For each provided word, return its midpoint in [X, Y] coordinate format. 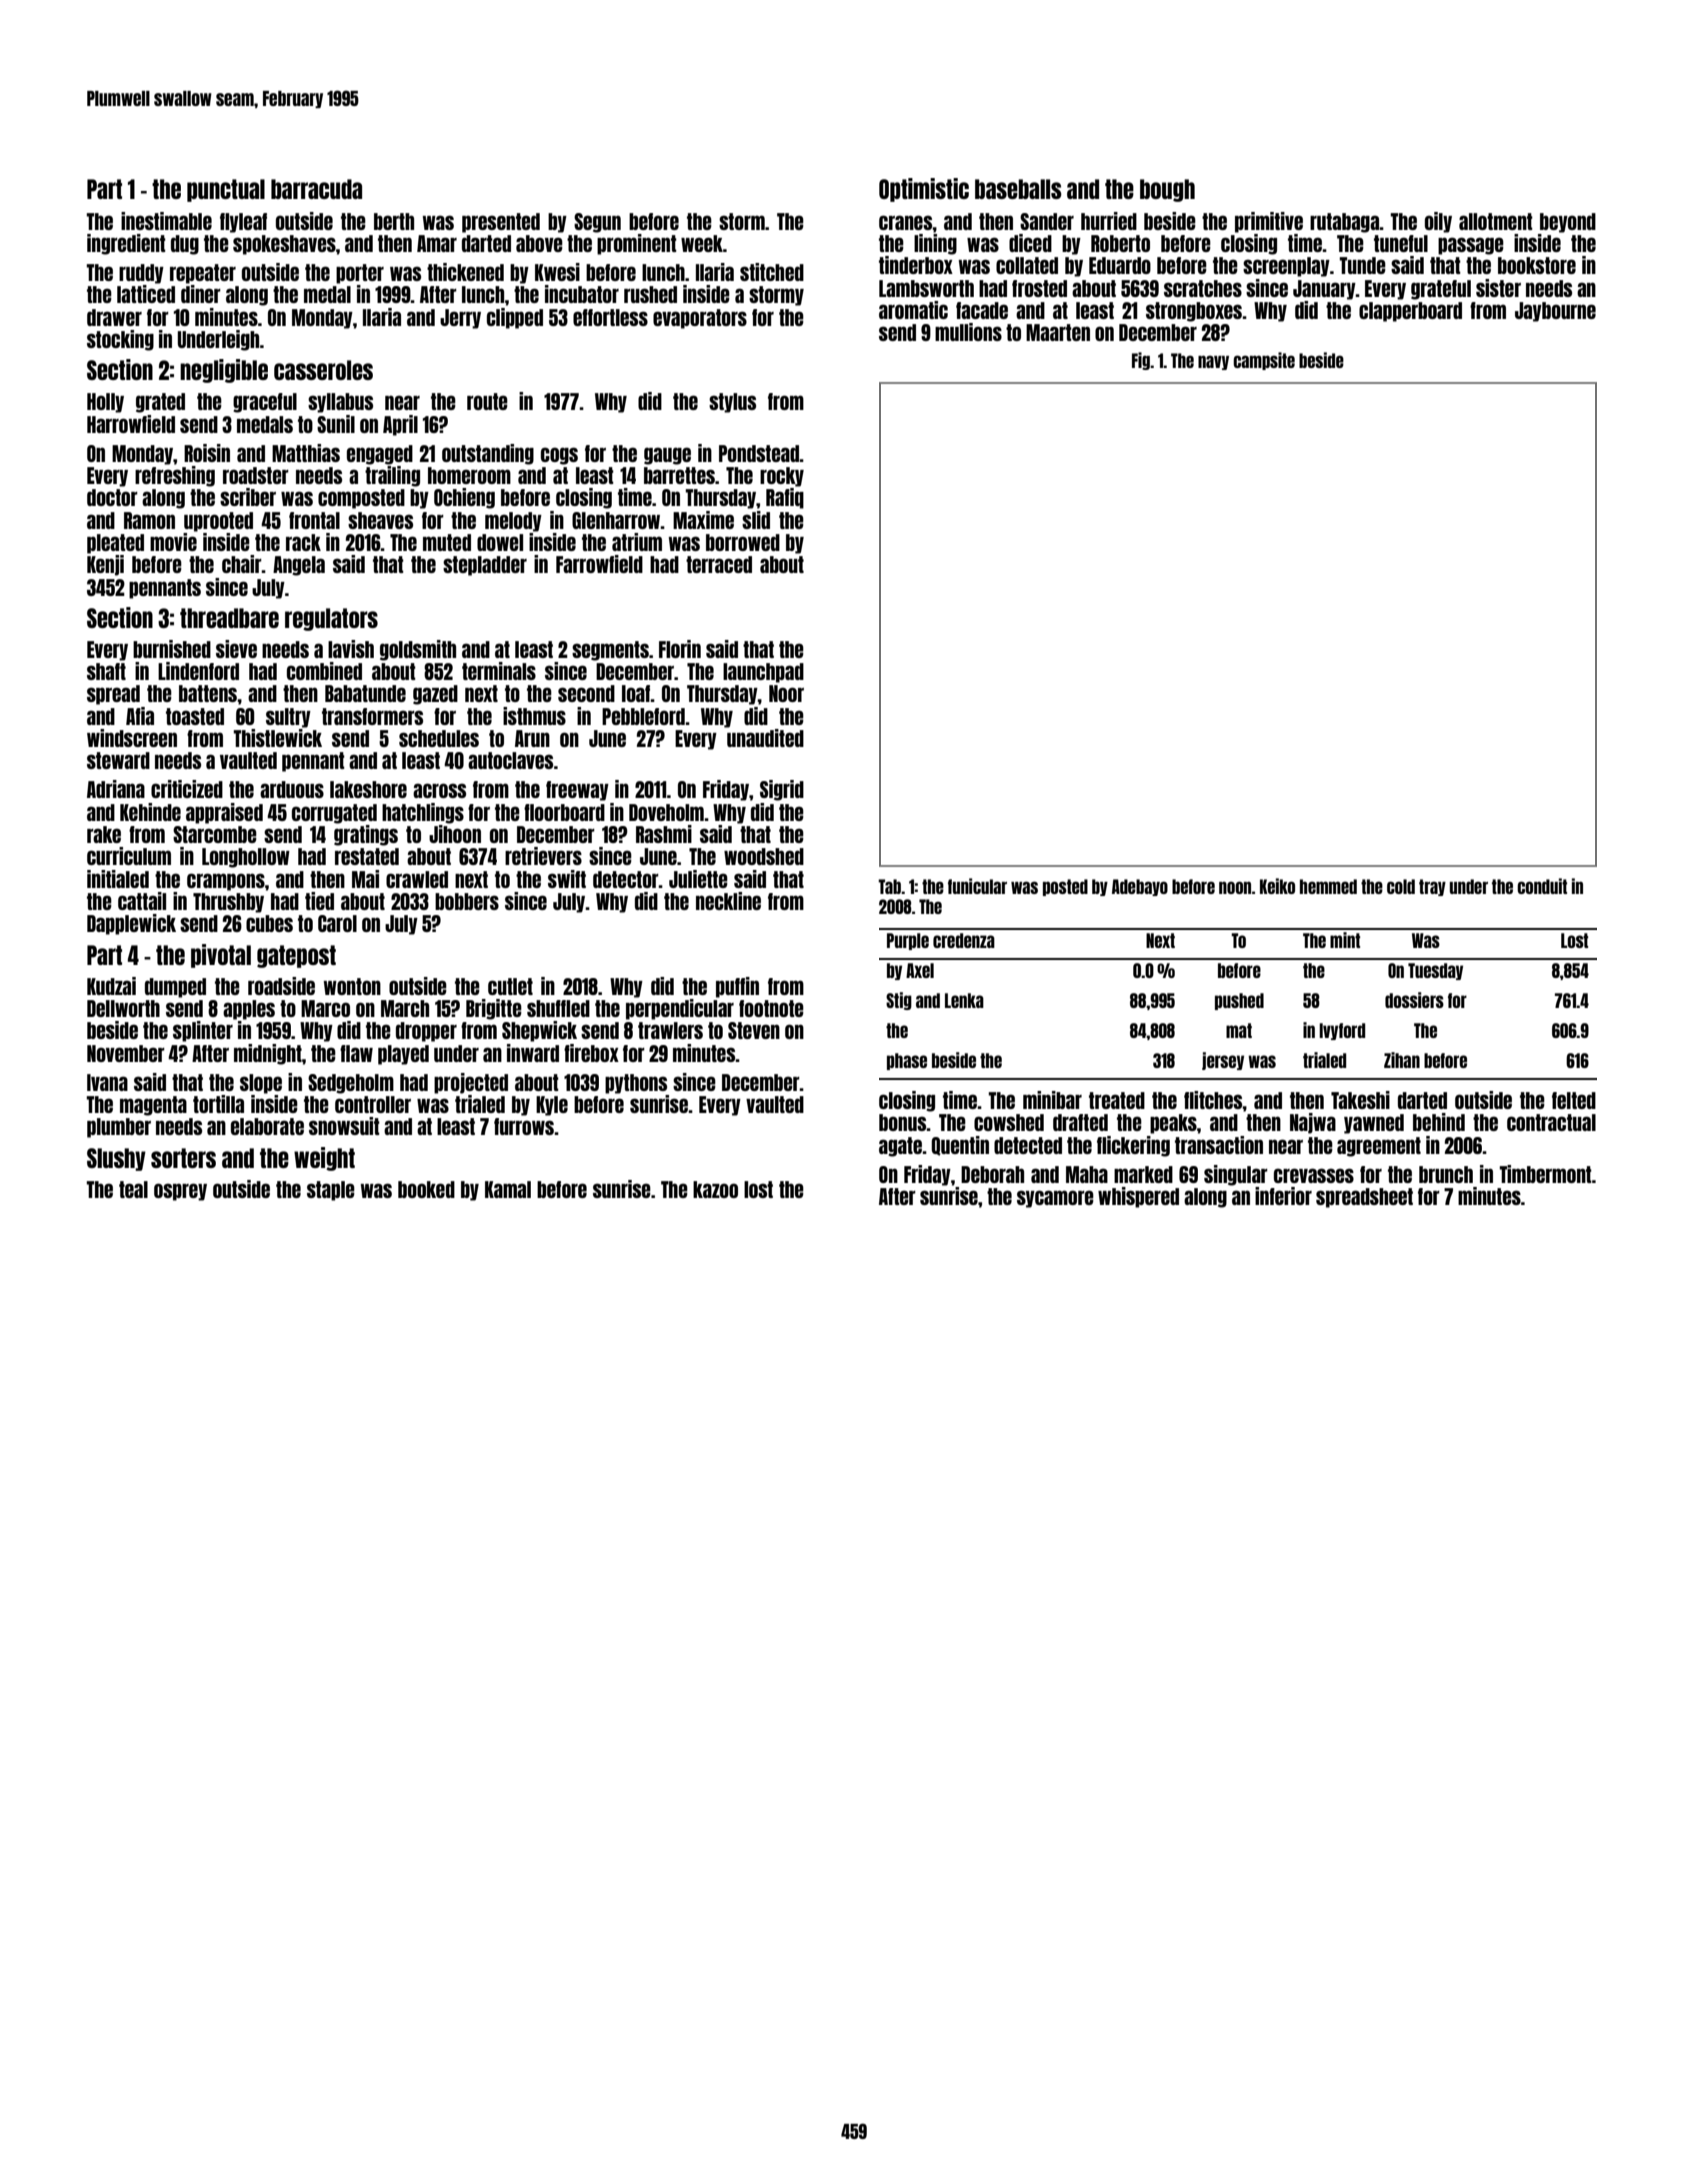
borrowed [743, 542]
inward [533, 1053]
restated [367, 856]
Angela [299, 566]
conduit [1542, 886]
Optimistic [924, 190]
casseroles [323, 370]
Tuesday [1435, 971]
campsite [1264, 361]
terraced [719, 564]
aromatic [913, 310]
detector [626, 879]
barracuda [316, 189]
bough [1167, 190]
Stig [899, 1001]
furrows [524, 1126]
